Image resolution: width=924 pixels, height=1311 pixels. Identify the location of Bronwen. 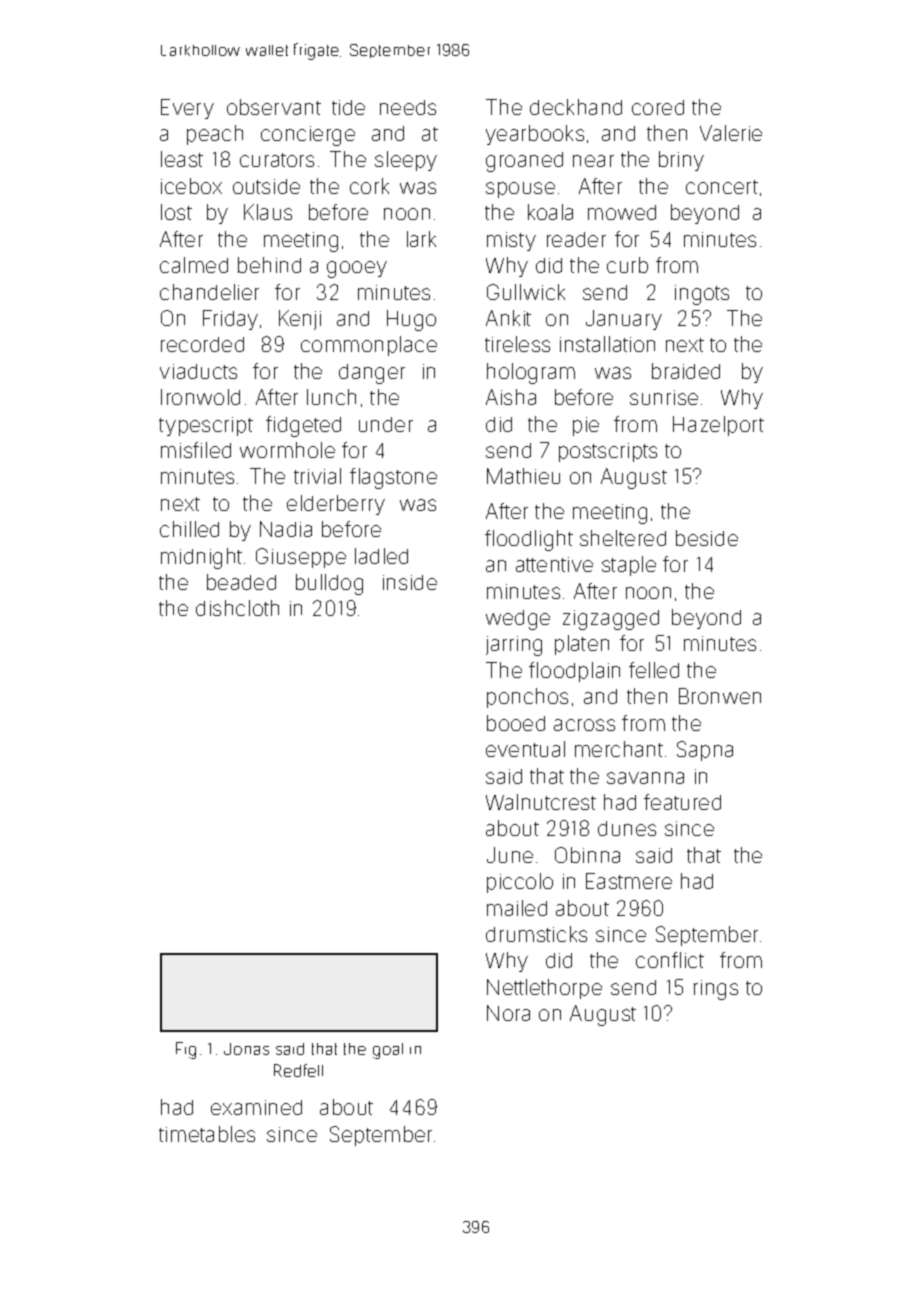
(720, 696).
